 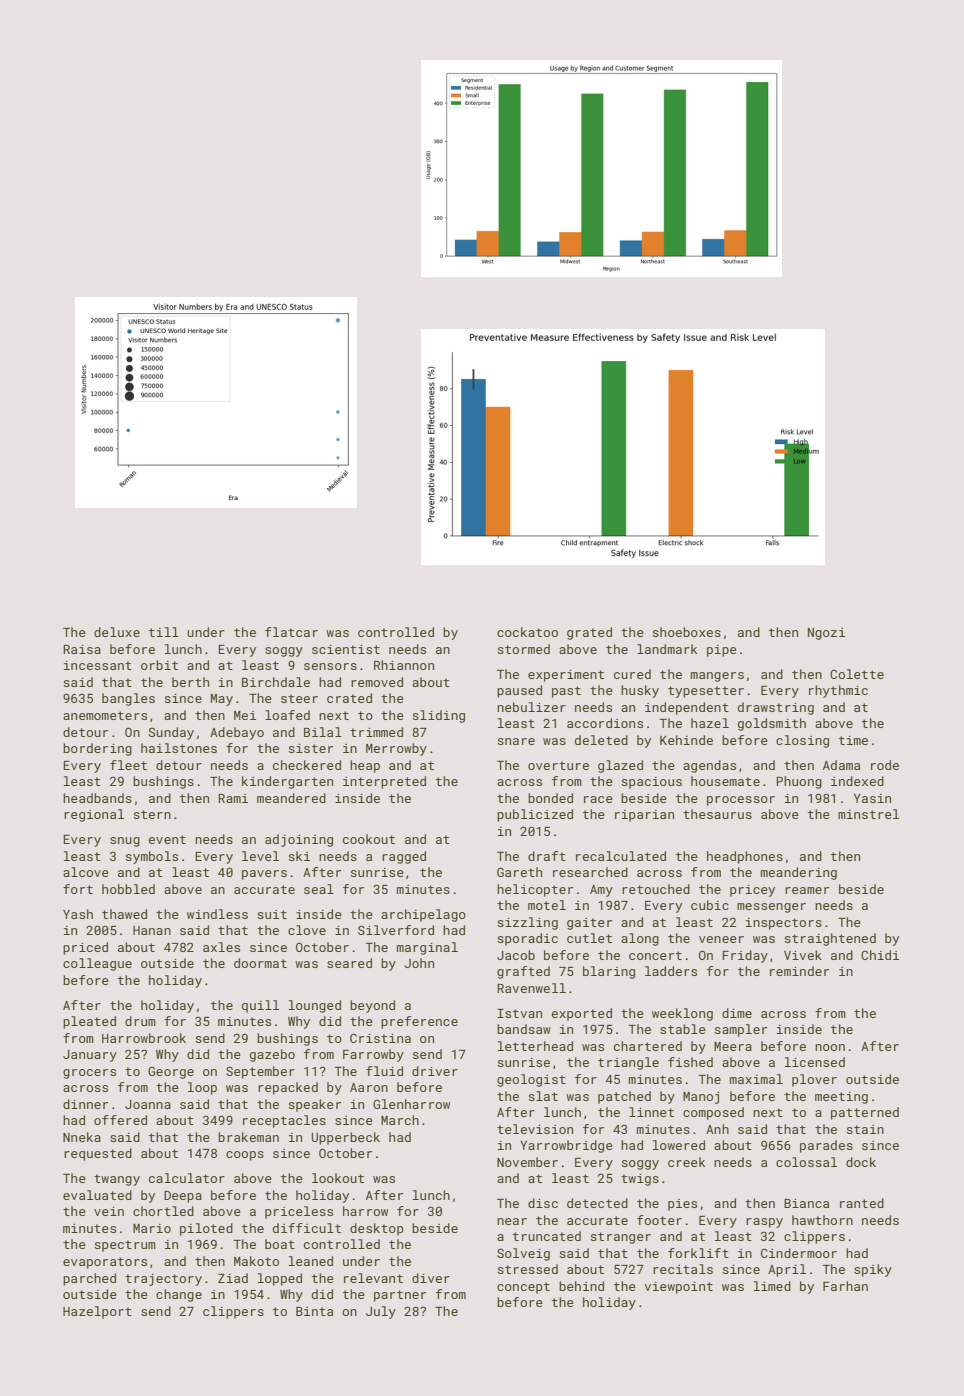 What do you see at coordinates (722, 651) in the page?
I see `pipe` at bounding box center [722, 651].
